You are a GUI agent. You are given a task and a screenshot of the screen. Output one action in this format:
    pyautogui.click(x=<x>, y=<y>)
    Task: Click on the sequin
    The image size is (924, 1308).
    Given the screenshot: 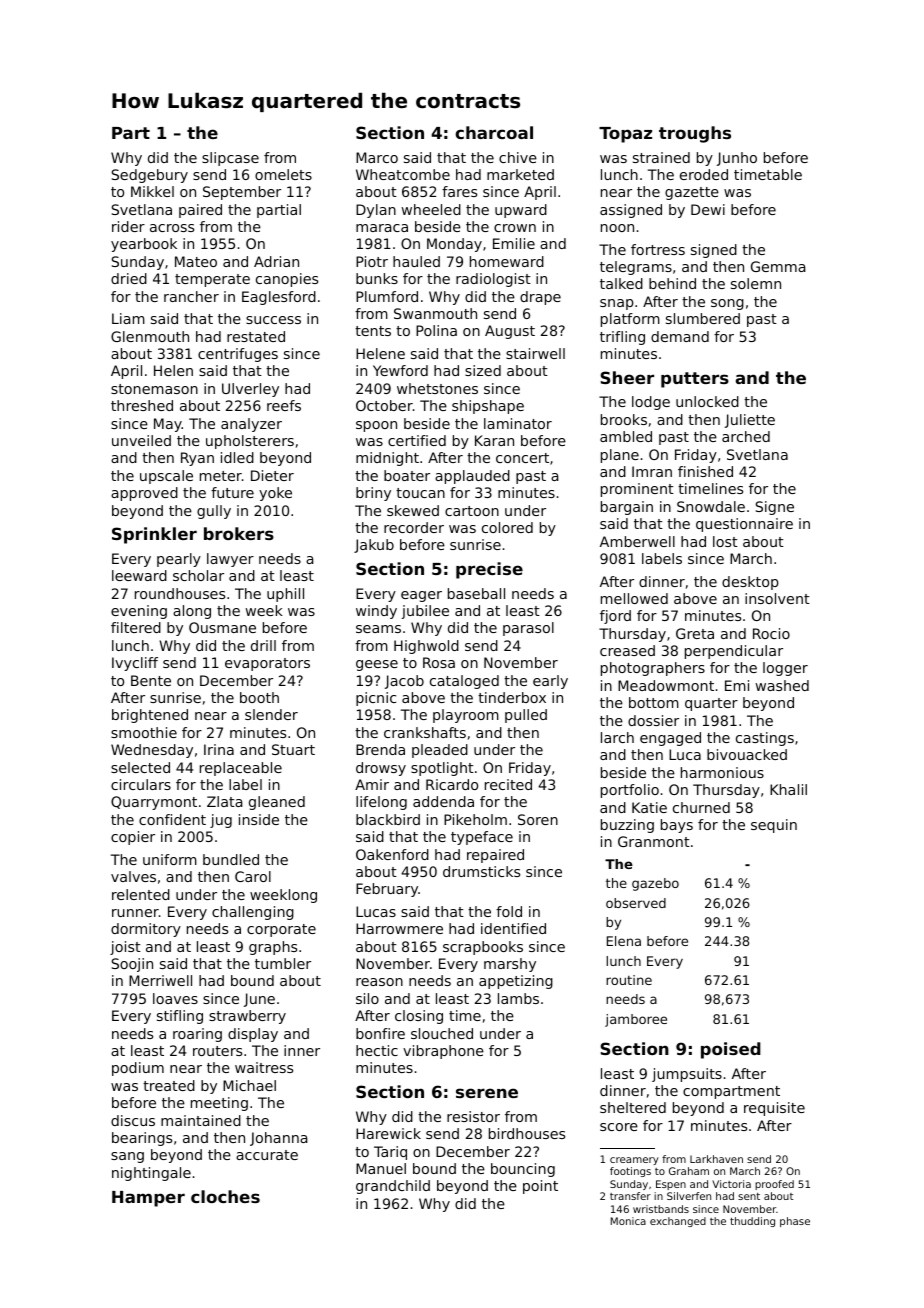 What is the action you would take?
    pyautogui.click(x=774, y=826)
